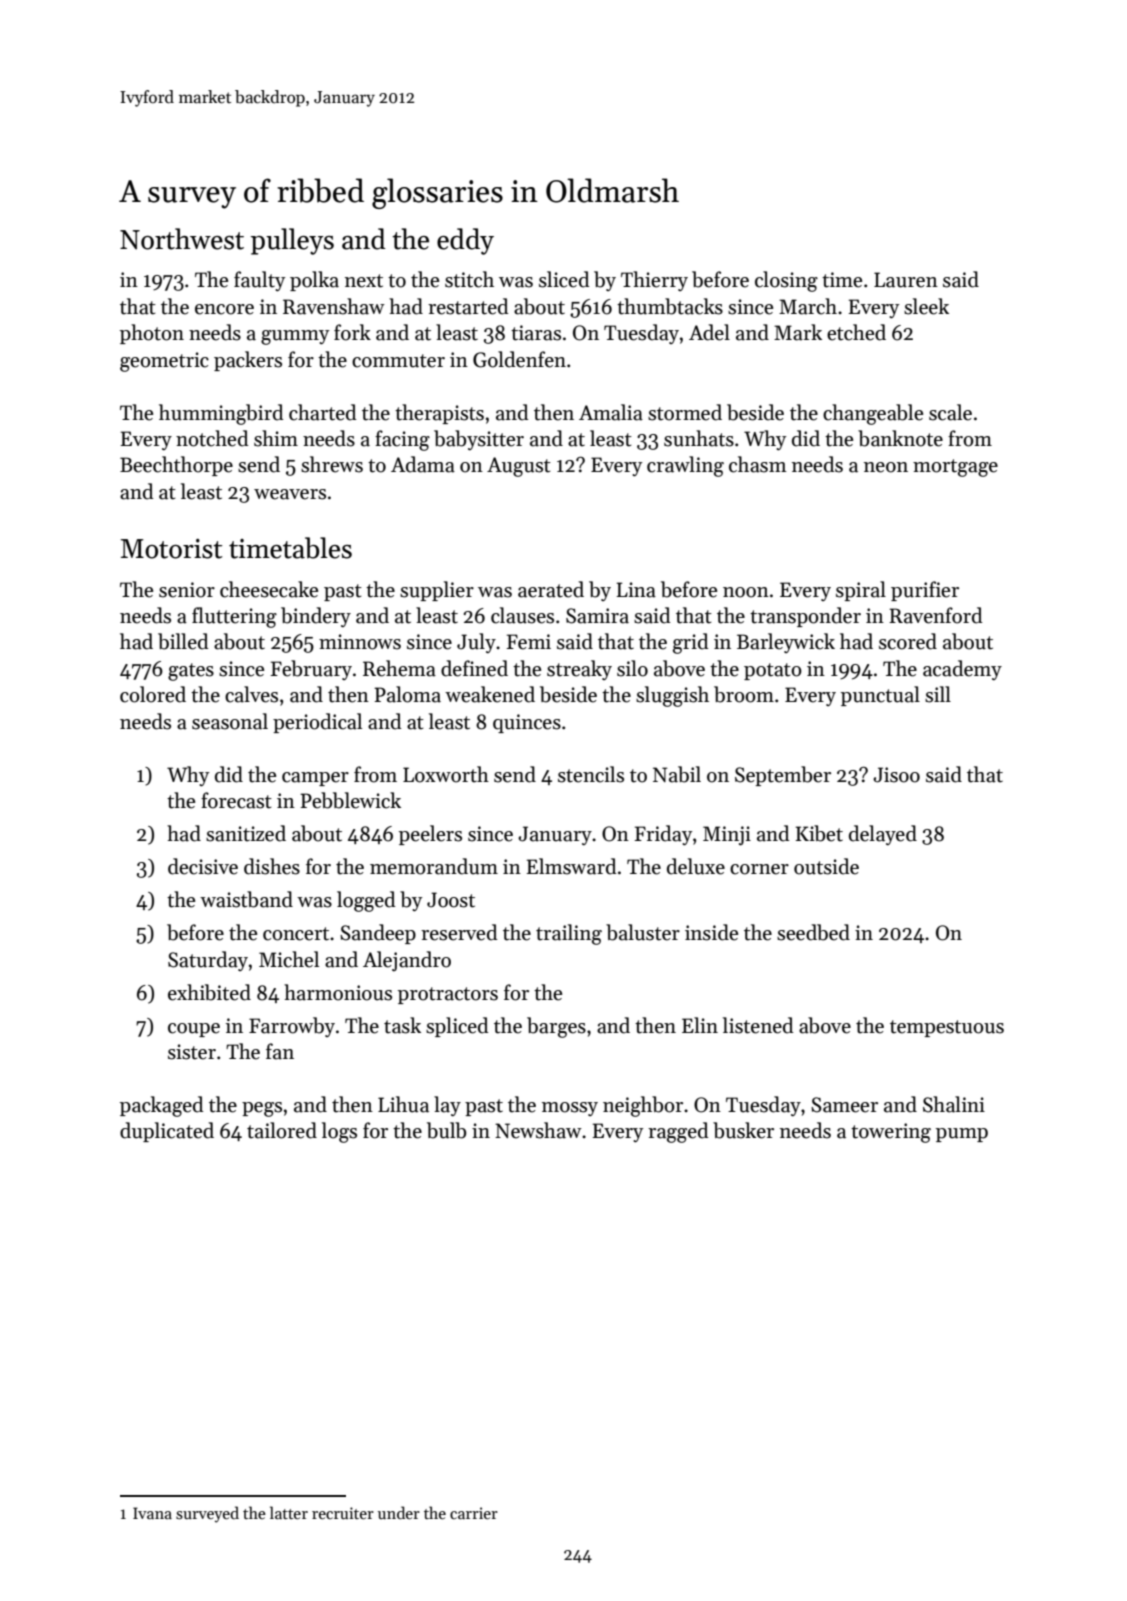 The height and width of the document is (1601, 1127). Describe the element at coordinates (654, 281) in the document. I see `Thierry` at that location.
